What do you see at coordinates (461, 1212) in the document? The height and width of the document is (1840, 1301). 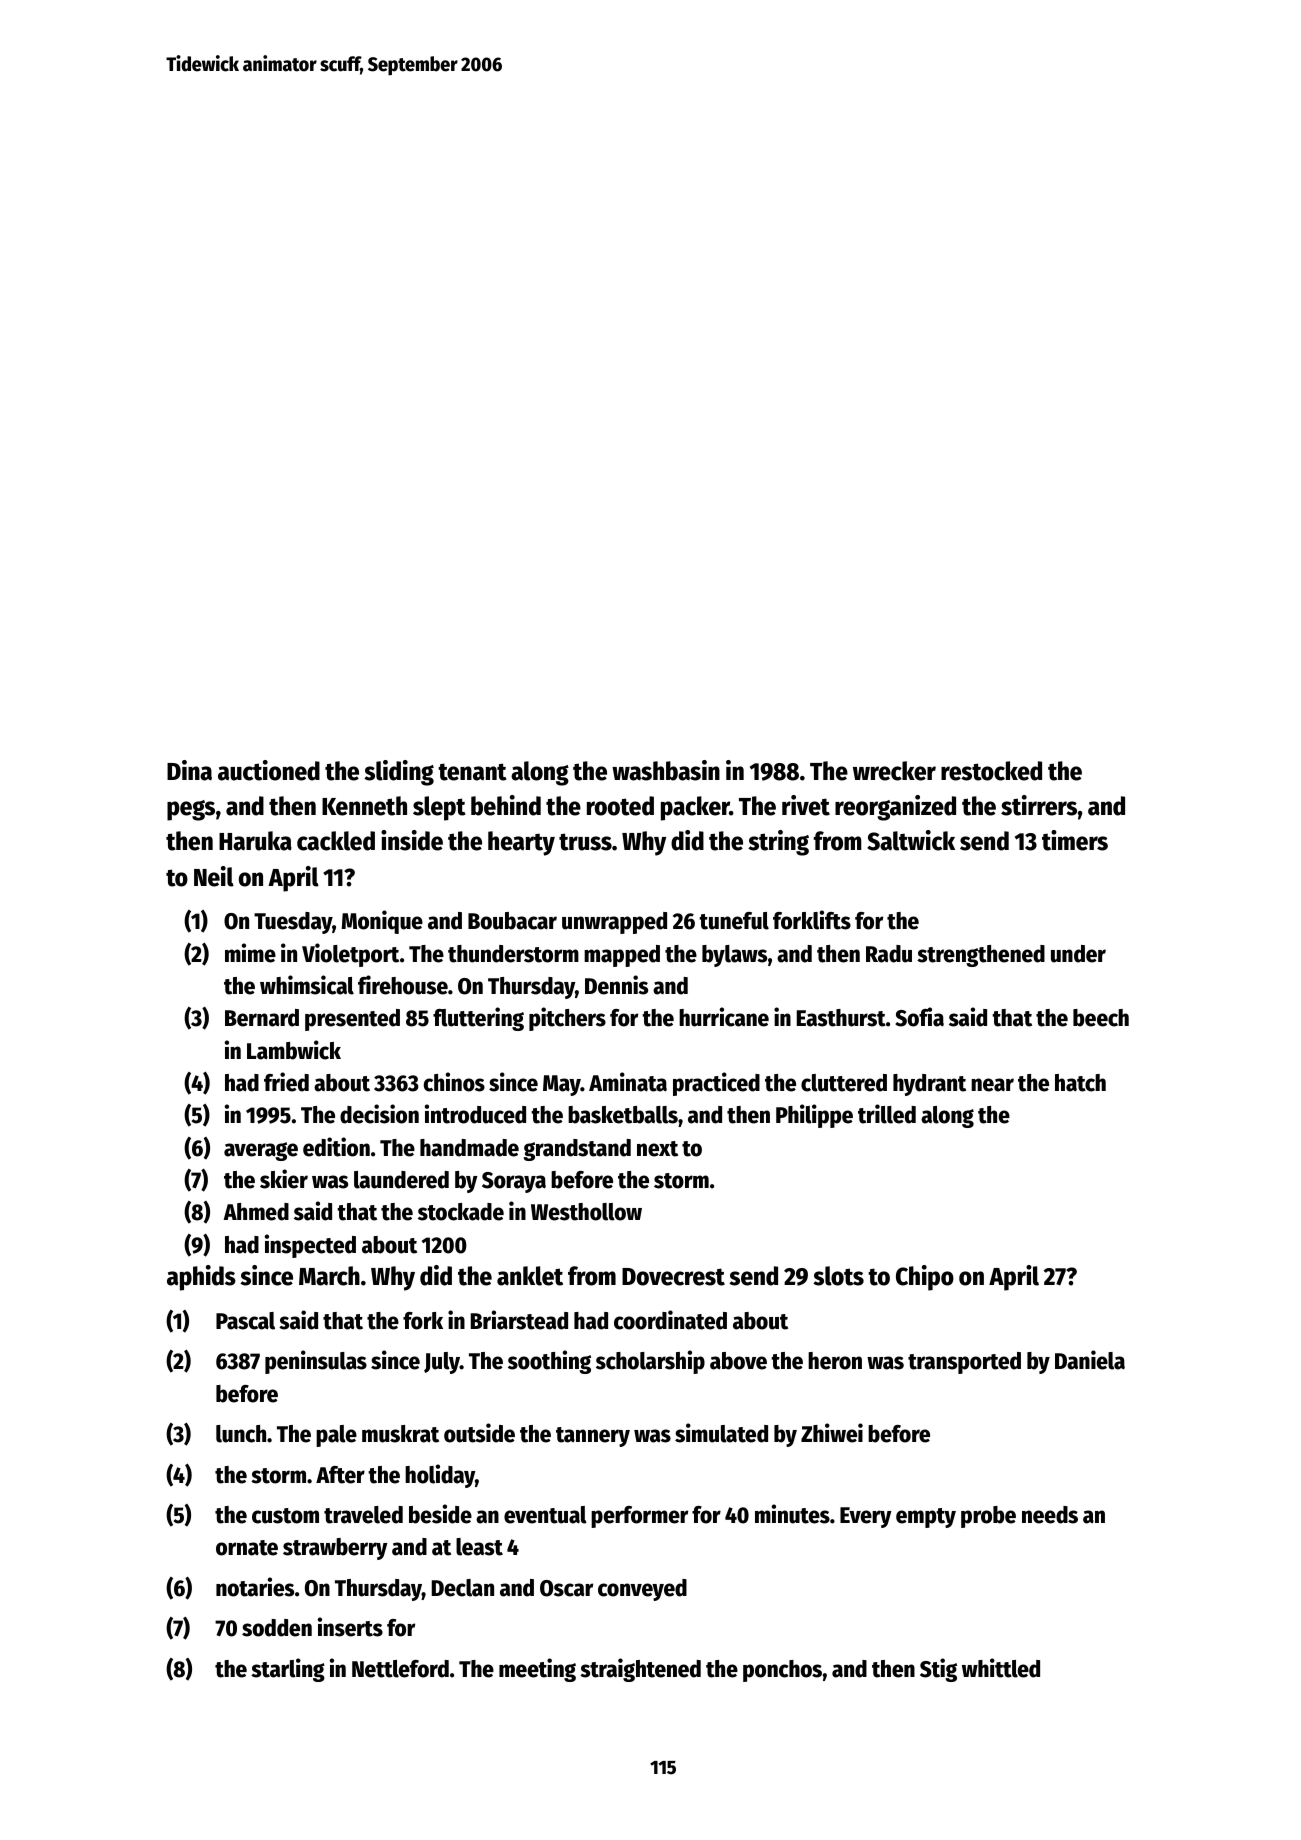 I see `stockade` at bounding box center [461, 1212].
